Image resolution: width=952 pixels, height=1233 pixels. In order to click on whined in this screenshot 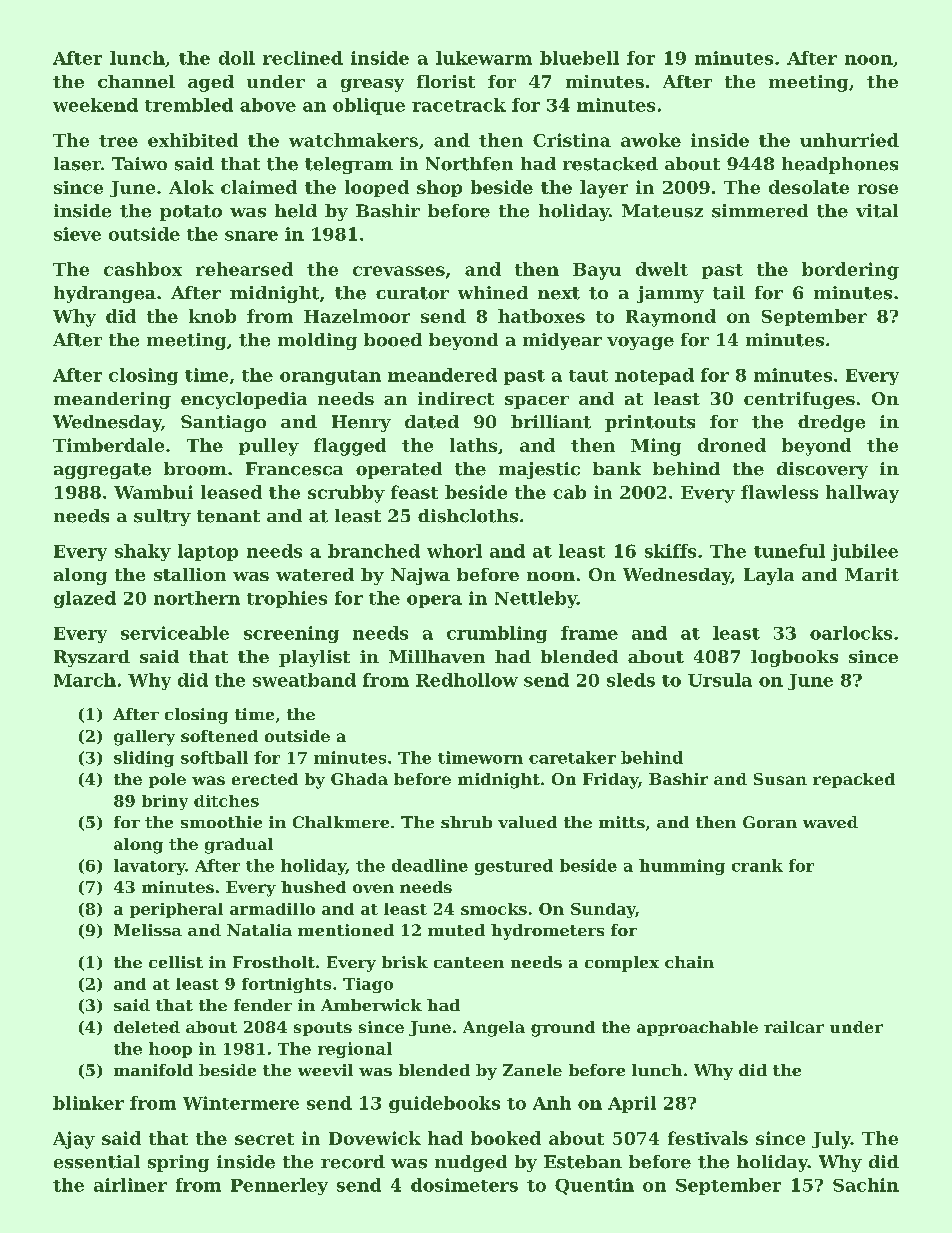, I will do `click(493, 293)`.
